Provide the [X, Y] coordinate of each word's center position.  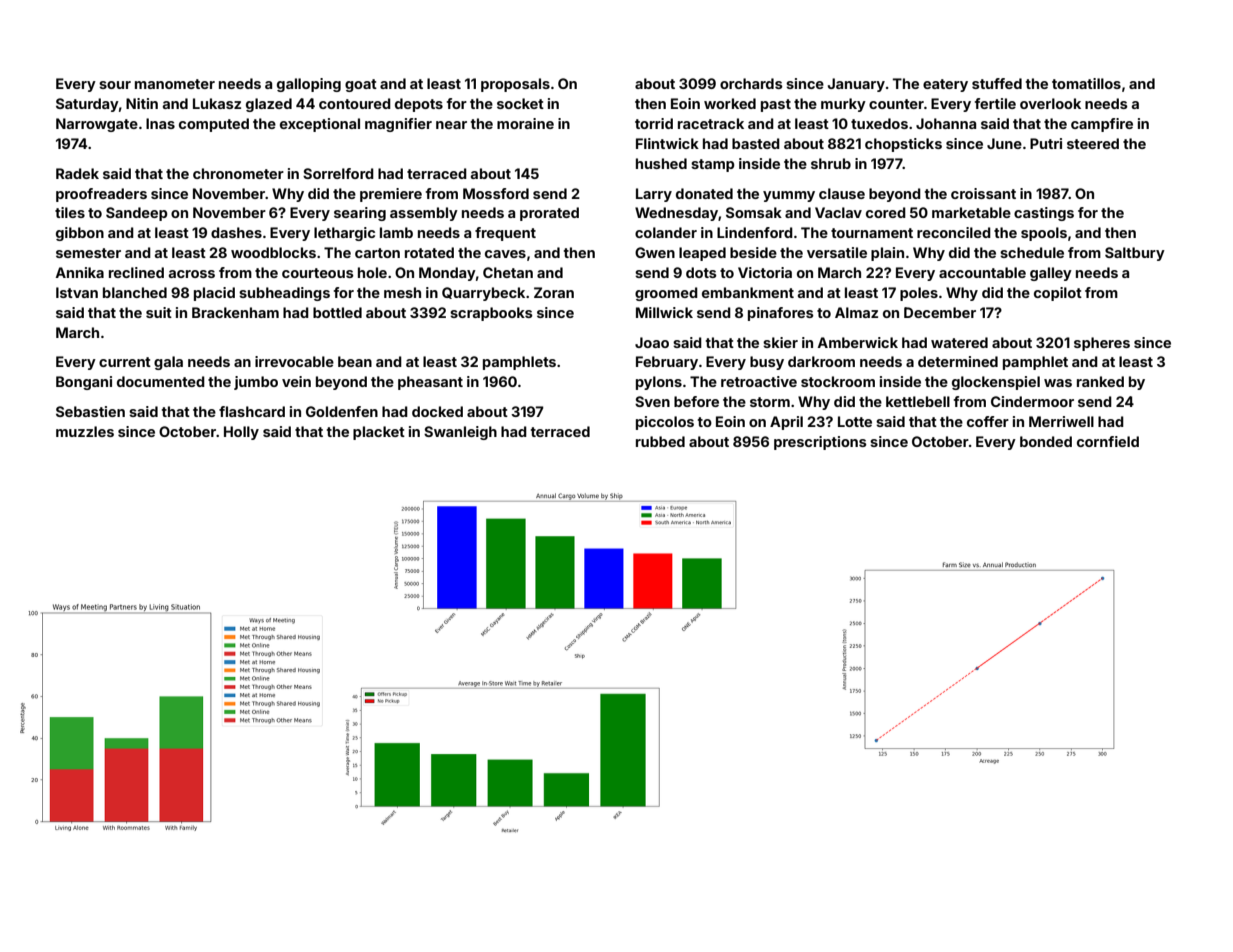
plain [887, 254]
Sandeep [136, 214]
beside [753, 252]
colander [666, 232]
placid [214, 294]
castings [1044, 214]
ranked [1100, 381]
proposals [515, 85]
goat [361, 85]
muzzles [85, 431]
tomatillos [1086, 83]
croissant [983, 193]
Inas [160, 123]
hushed [661, 163]
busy [767, 363]
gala [168, 363]
